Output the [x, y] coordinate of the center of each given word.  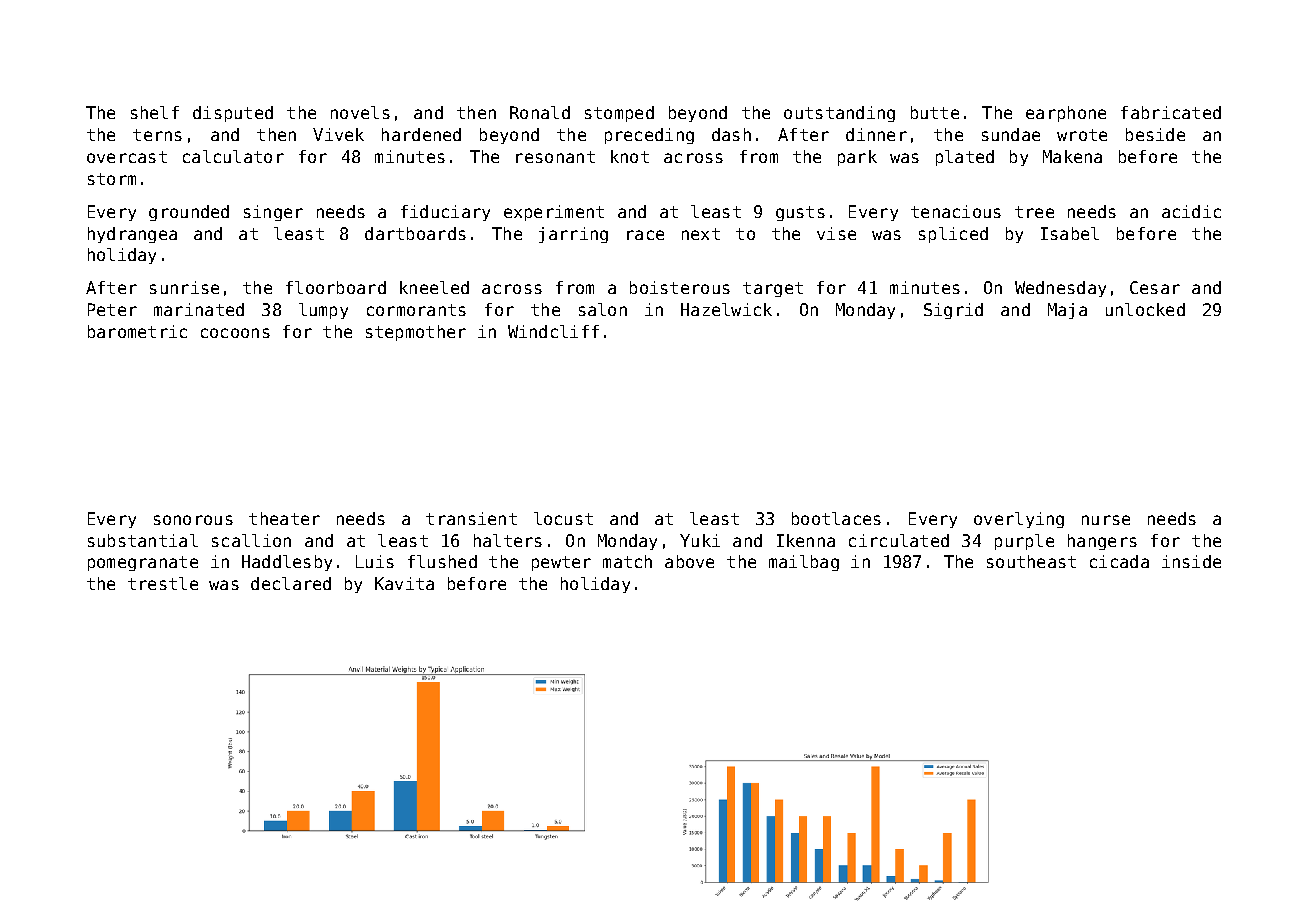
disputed [233, 114]
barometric [137, 331]
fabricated [1171, 112]
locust [563, 518]
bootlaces [836, 518]
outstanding [839, 114]
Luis [375, 561]
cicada [1119, 561]
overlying [1019, 520]
